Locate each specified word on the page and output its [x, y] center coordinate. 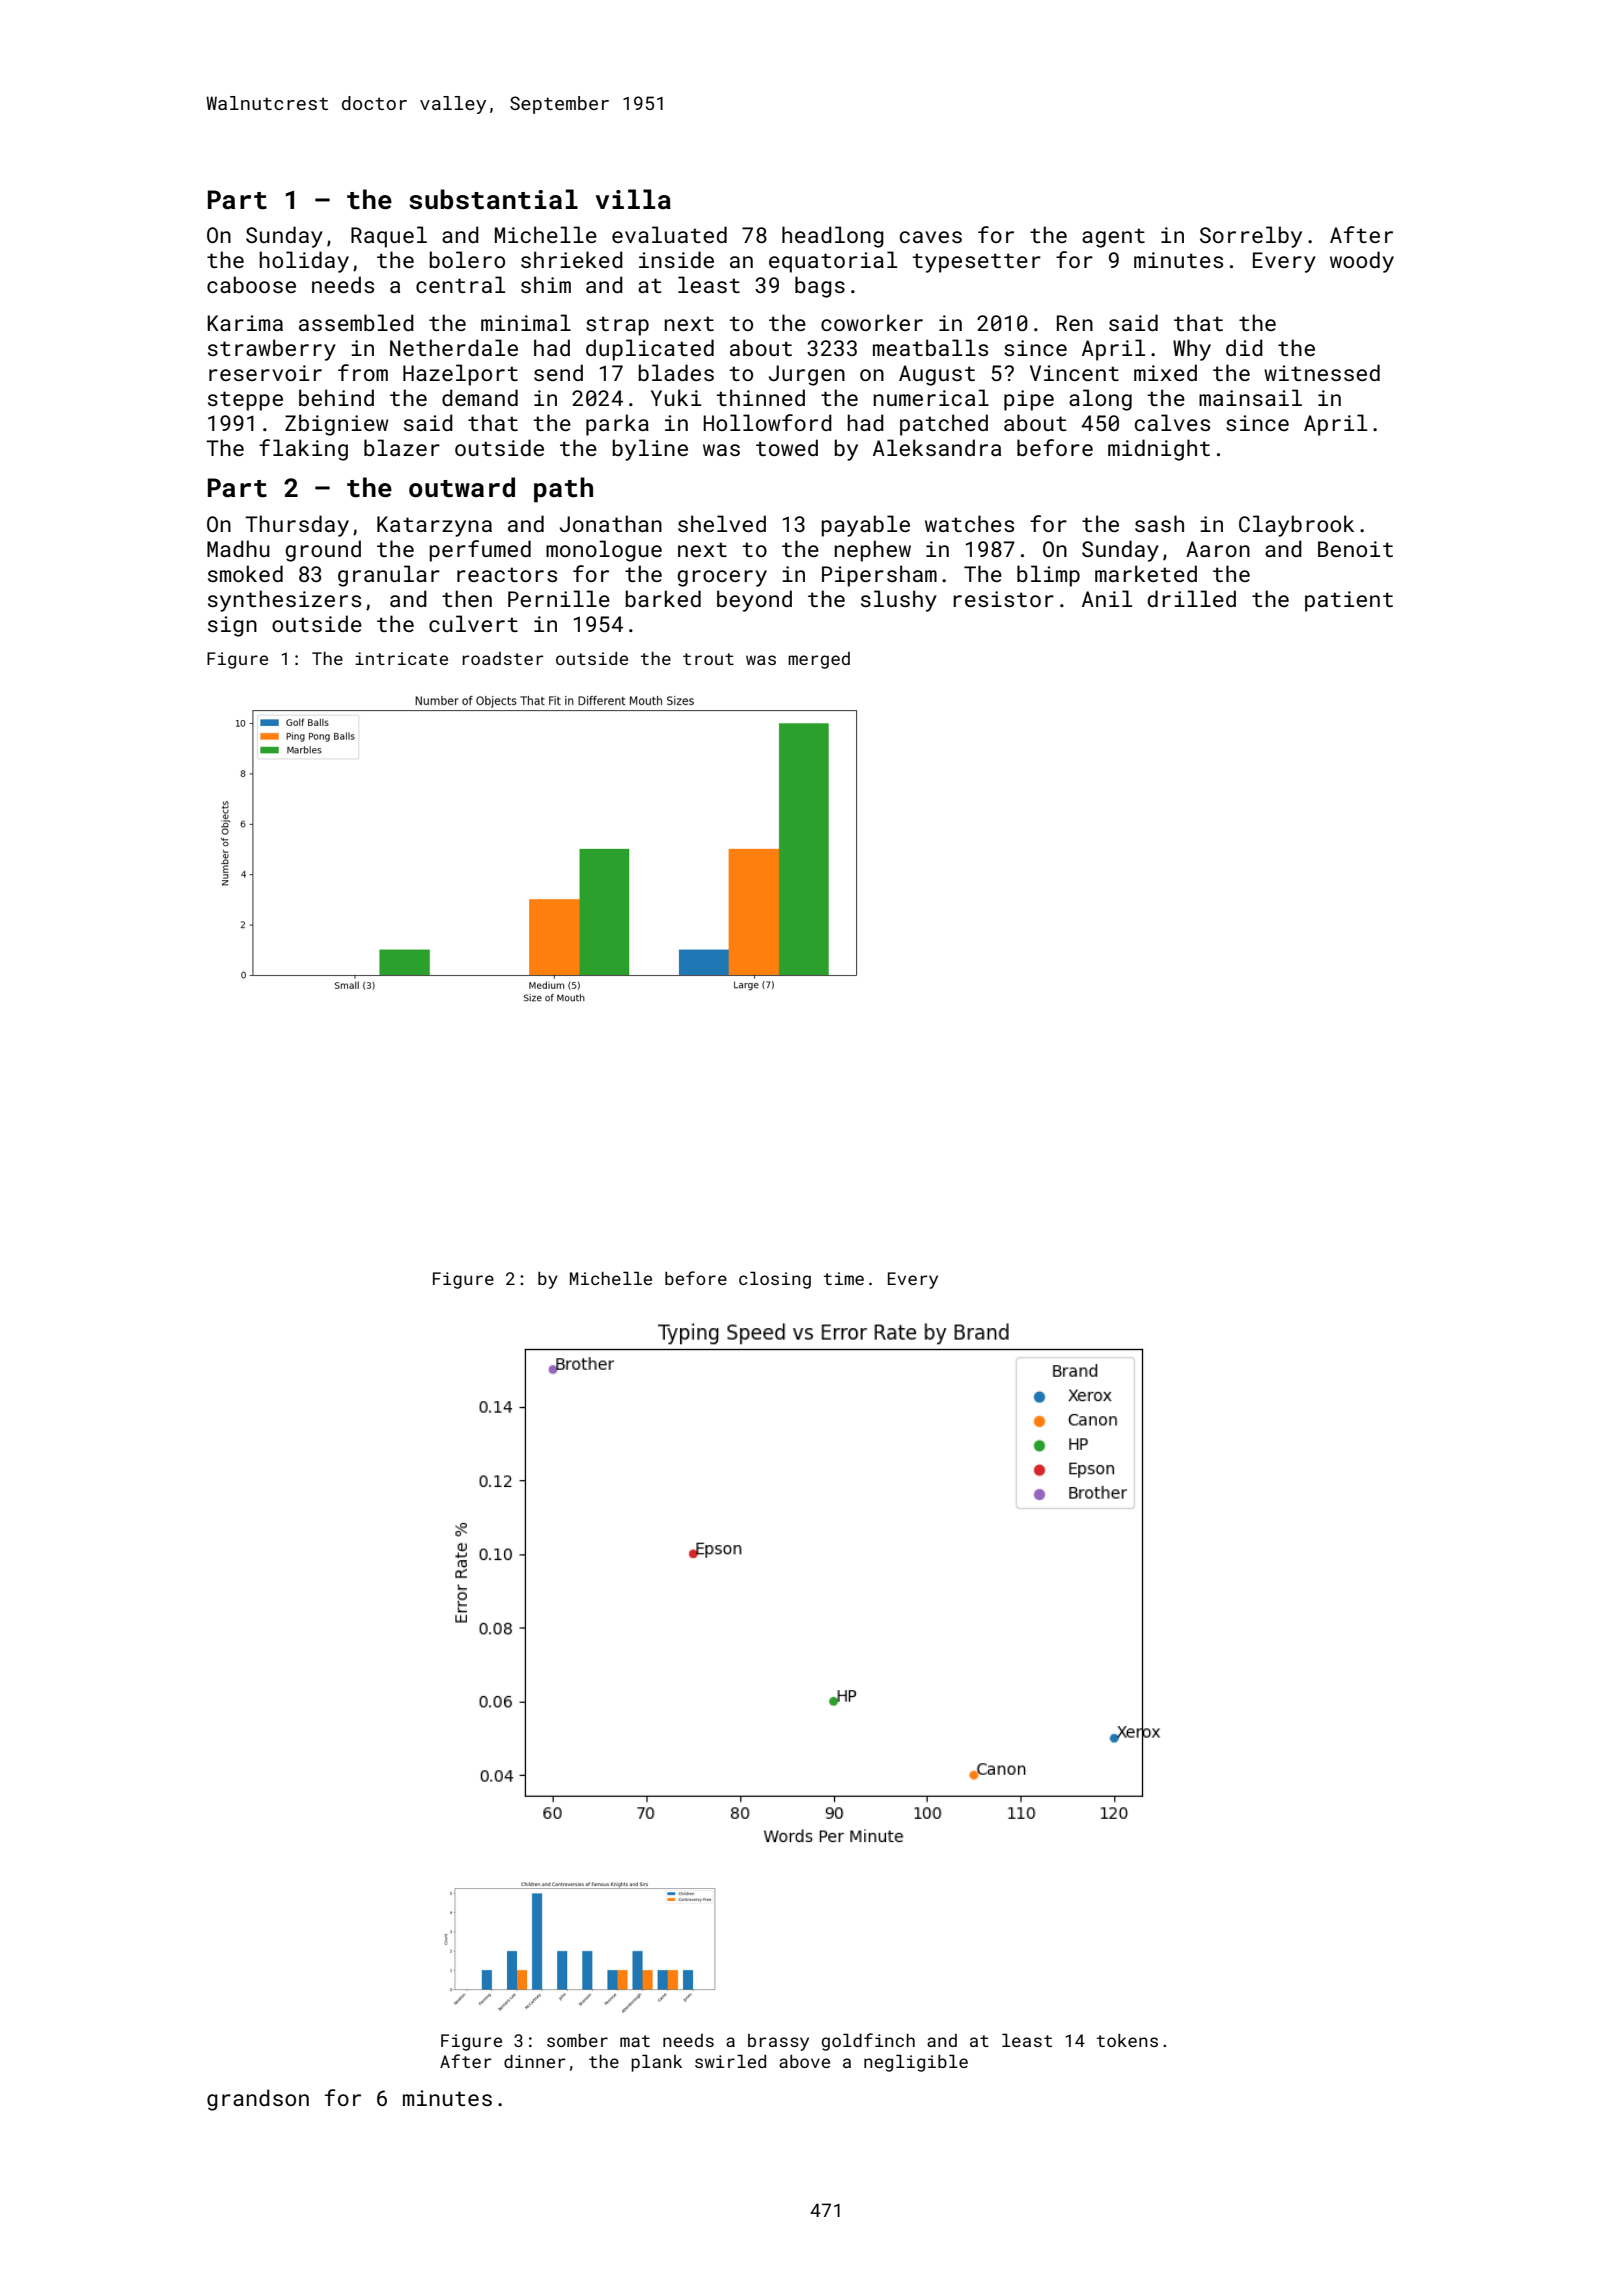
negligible [916, 2063]
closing [775, 1280]
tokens [1127, 2040]
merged [819, 660]
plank [656, 2063]
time [844, 1278]
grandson [258, 2100]
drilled [1191, 598]
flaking [303, 450]
